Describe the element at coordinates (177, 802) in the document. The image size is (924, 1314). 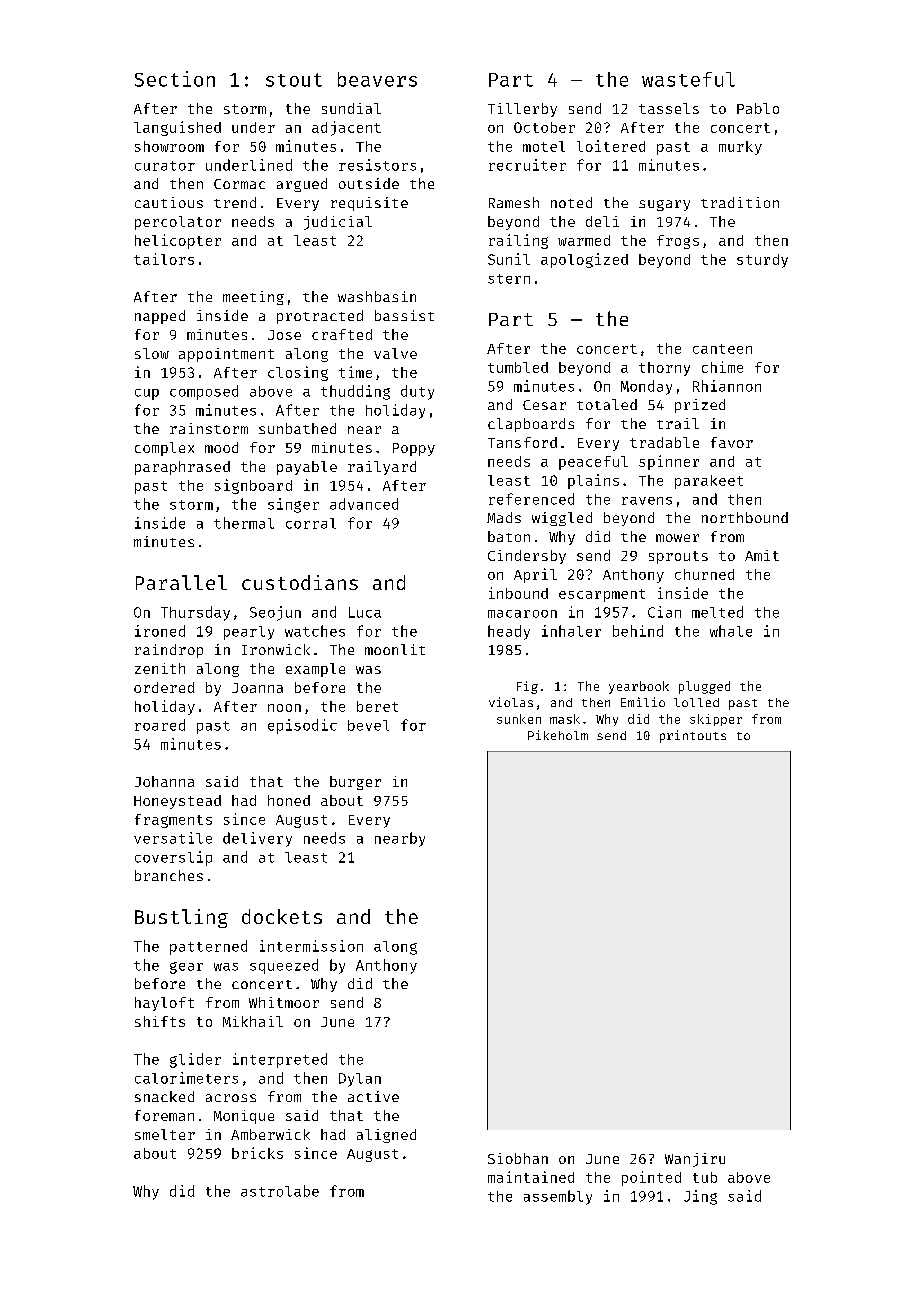
I see `Honeystead` at that location.
